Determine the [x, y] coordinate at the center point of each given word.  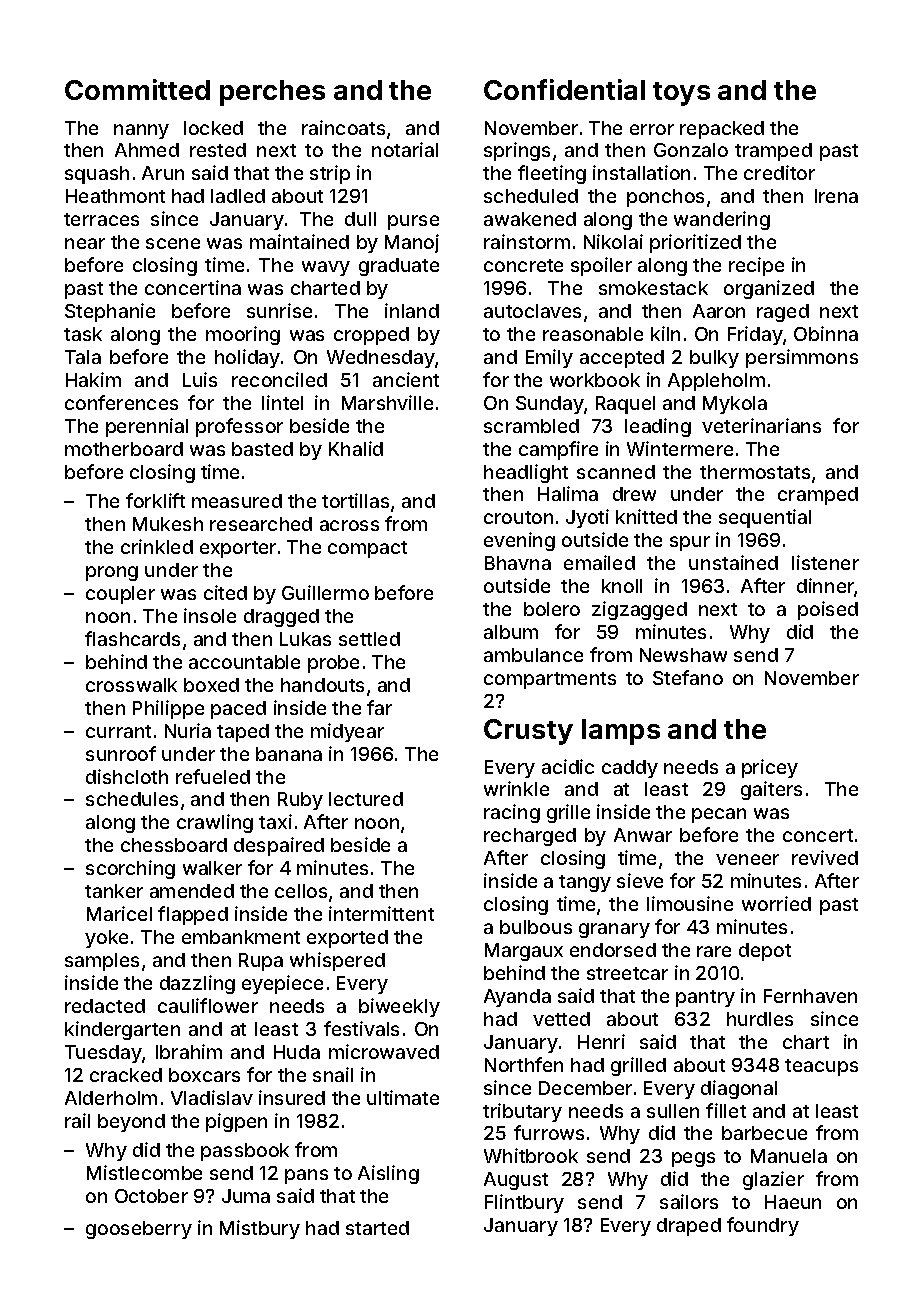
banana [289, 754]
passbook [245, 1152]
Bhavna [518, 563]
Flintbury [524, 1203]
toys [681, 94]
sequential [765, 518]
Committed [137, 89]
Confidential [564, 89]
